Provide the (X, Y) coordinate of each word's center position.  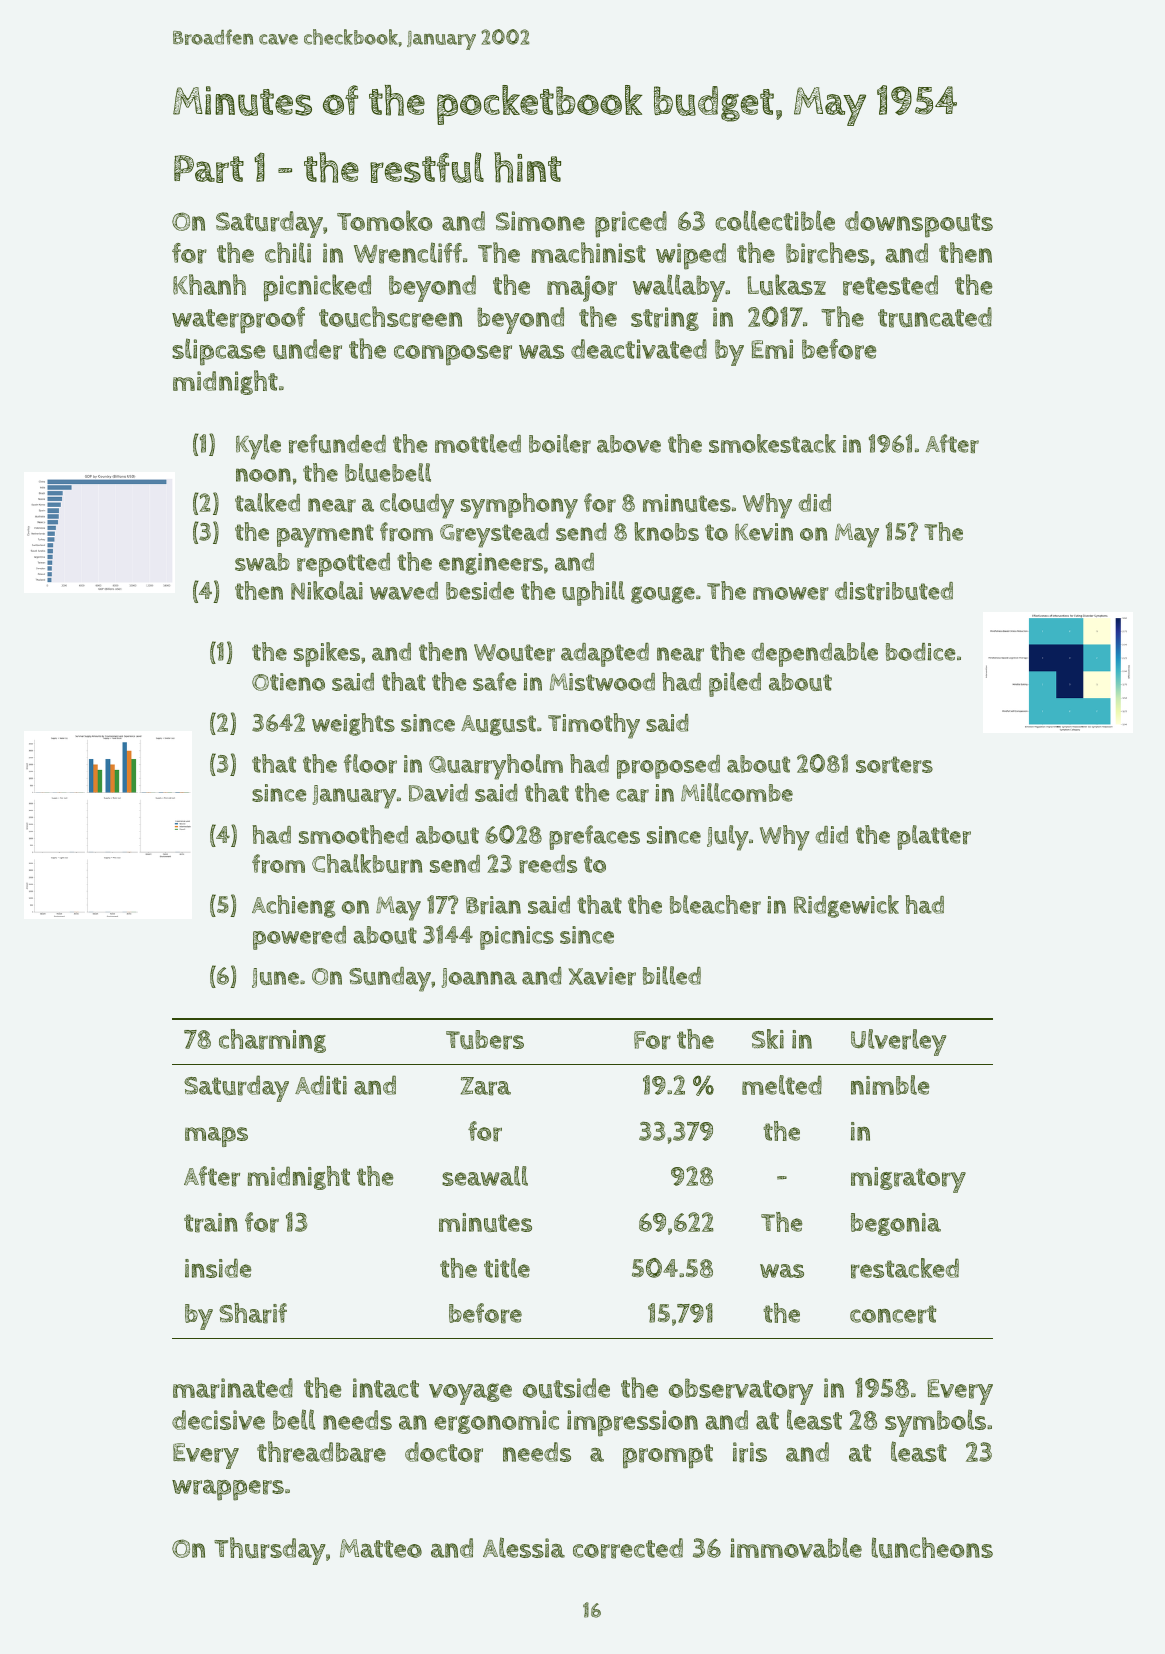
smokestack (772, 443)
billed (672, 975)
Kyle (258, 447)
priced (631, 224)
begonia (896, 1224)
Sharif (253, 1313)
